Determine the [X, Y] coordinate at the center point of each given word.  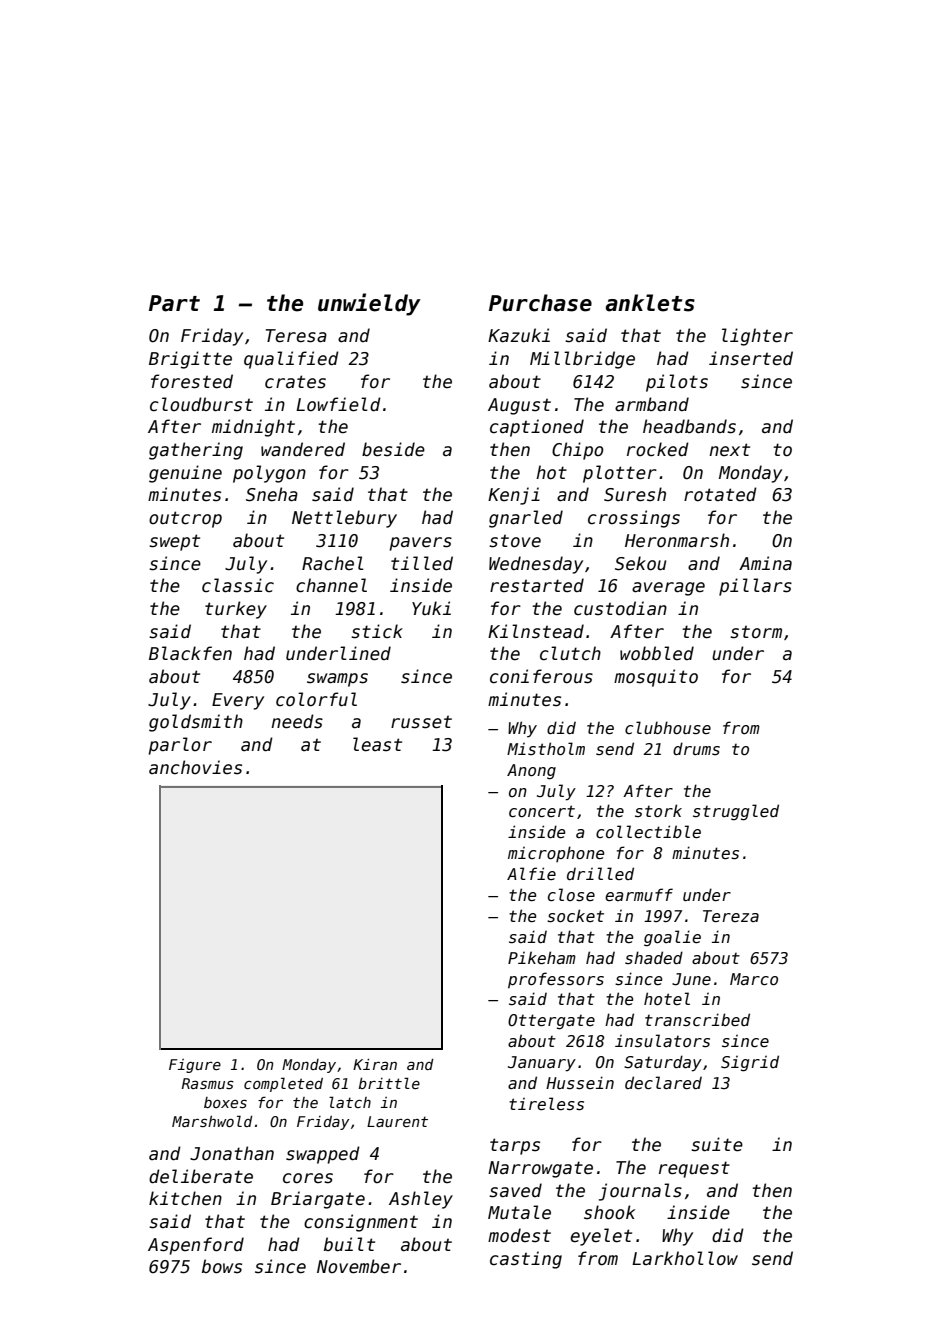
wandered [303, 449]
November [359, 1266]
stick [377, 631]
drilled [600, 873]
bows [222, 1266]
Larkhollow [685, 1258]
